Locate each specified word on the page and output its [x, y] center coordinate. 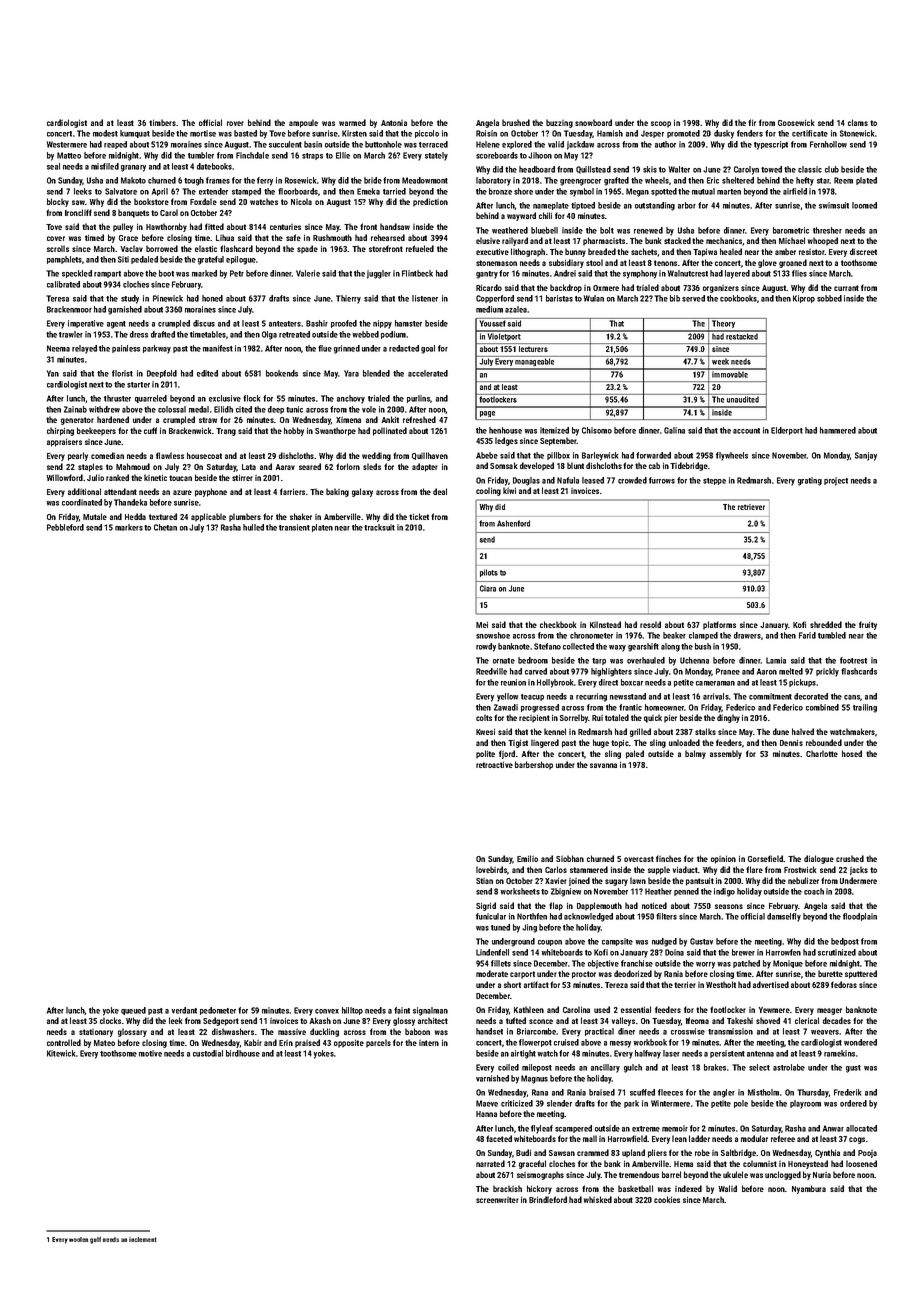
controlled [64, 1042]
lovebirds [491, 869]
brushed [516, 122]
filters [666, 916]
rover [235, 123]
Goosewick [796, 122]
